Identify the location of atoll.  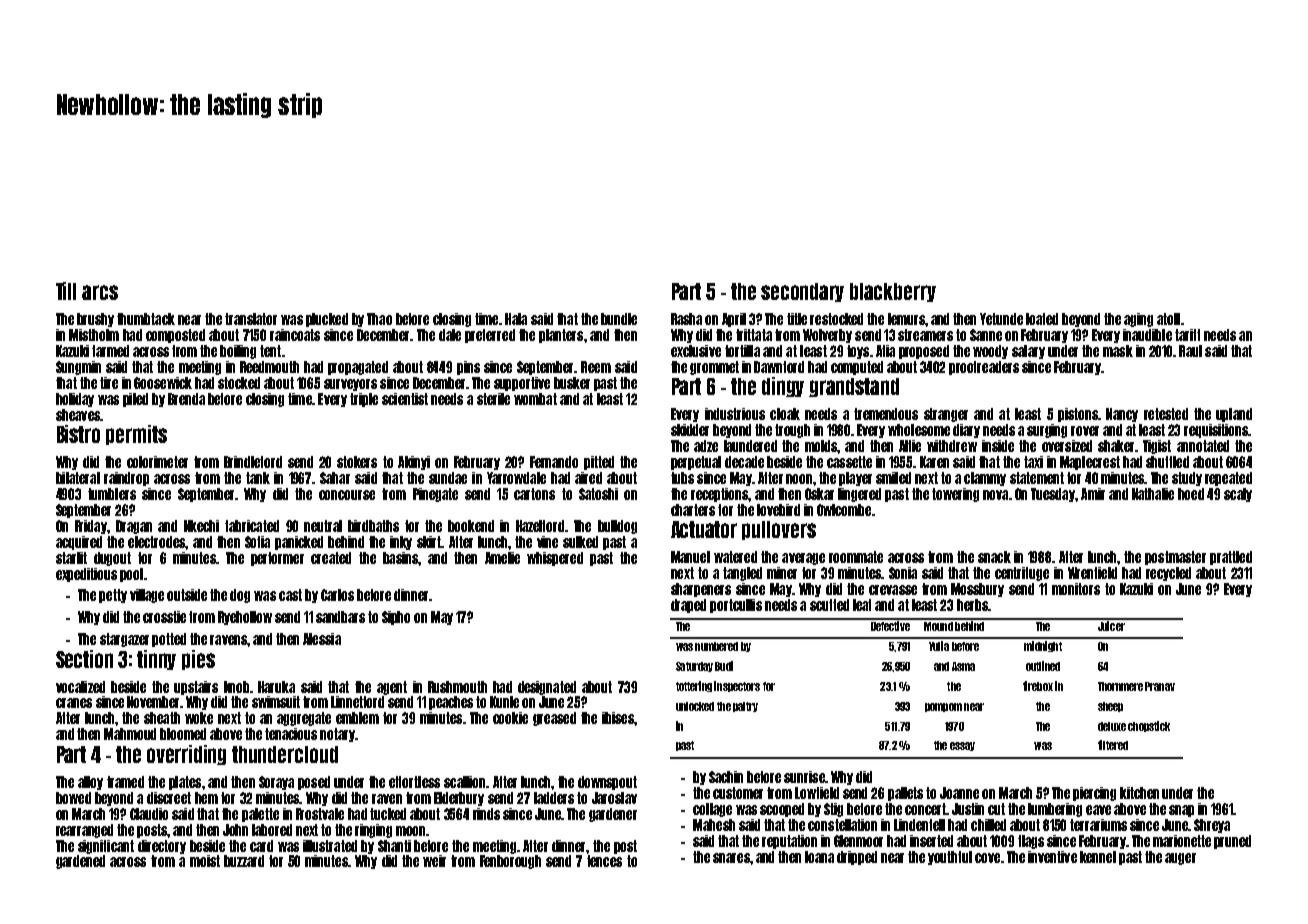
(1168, 319).
